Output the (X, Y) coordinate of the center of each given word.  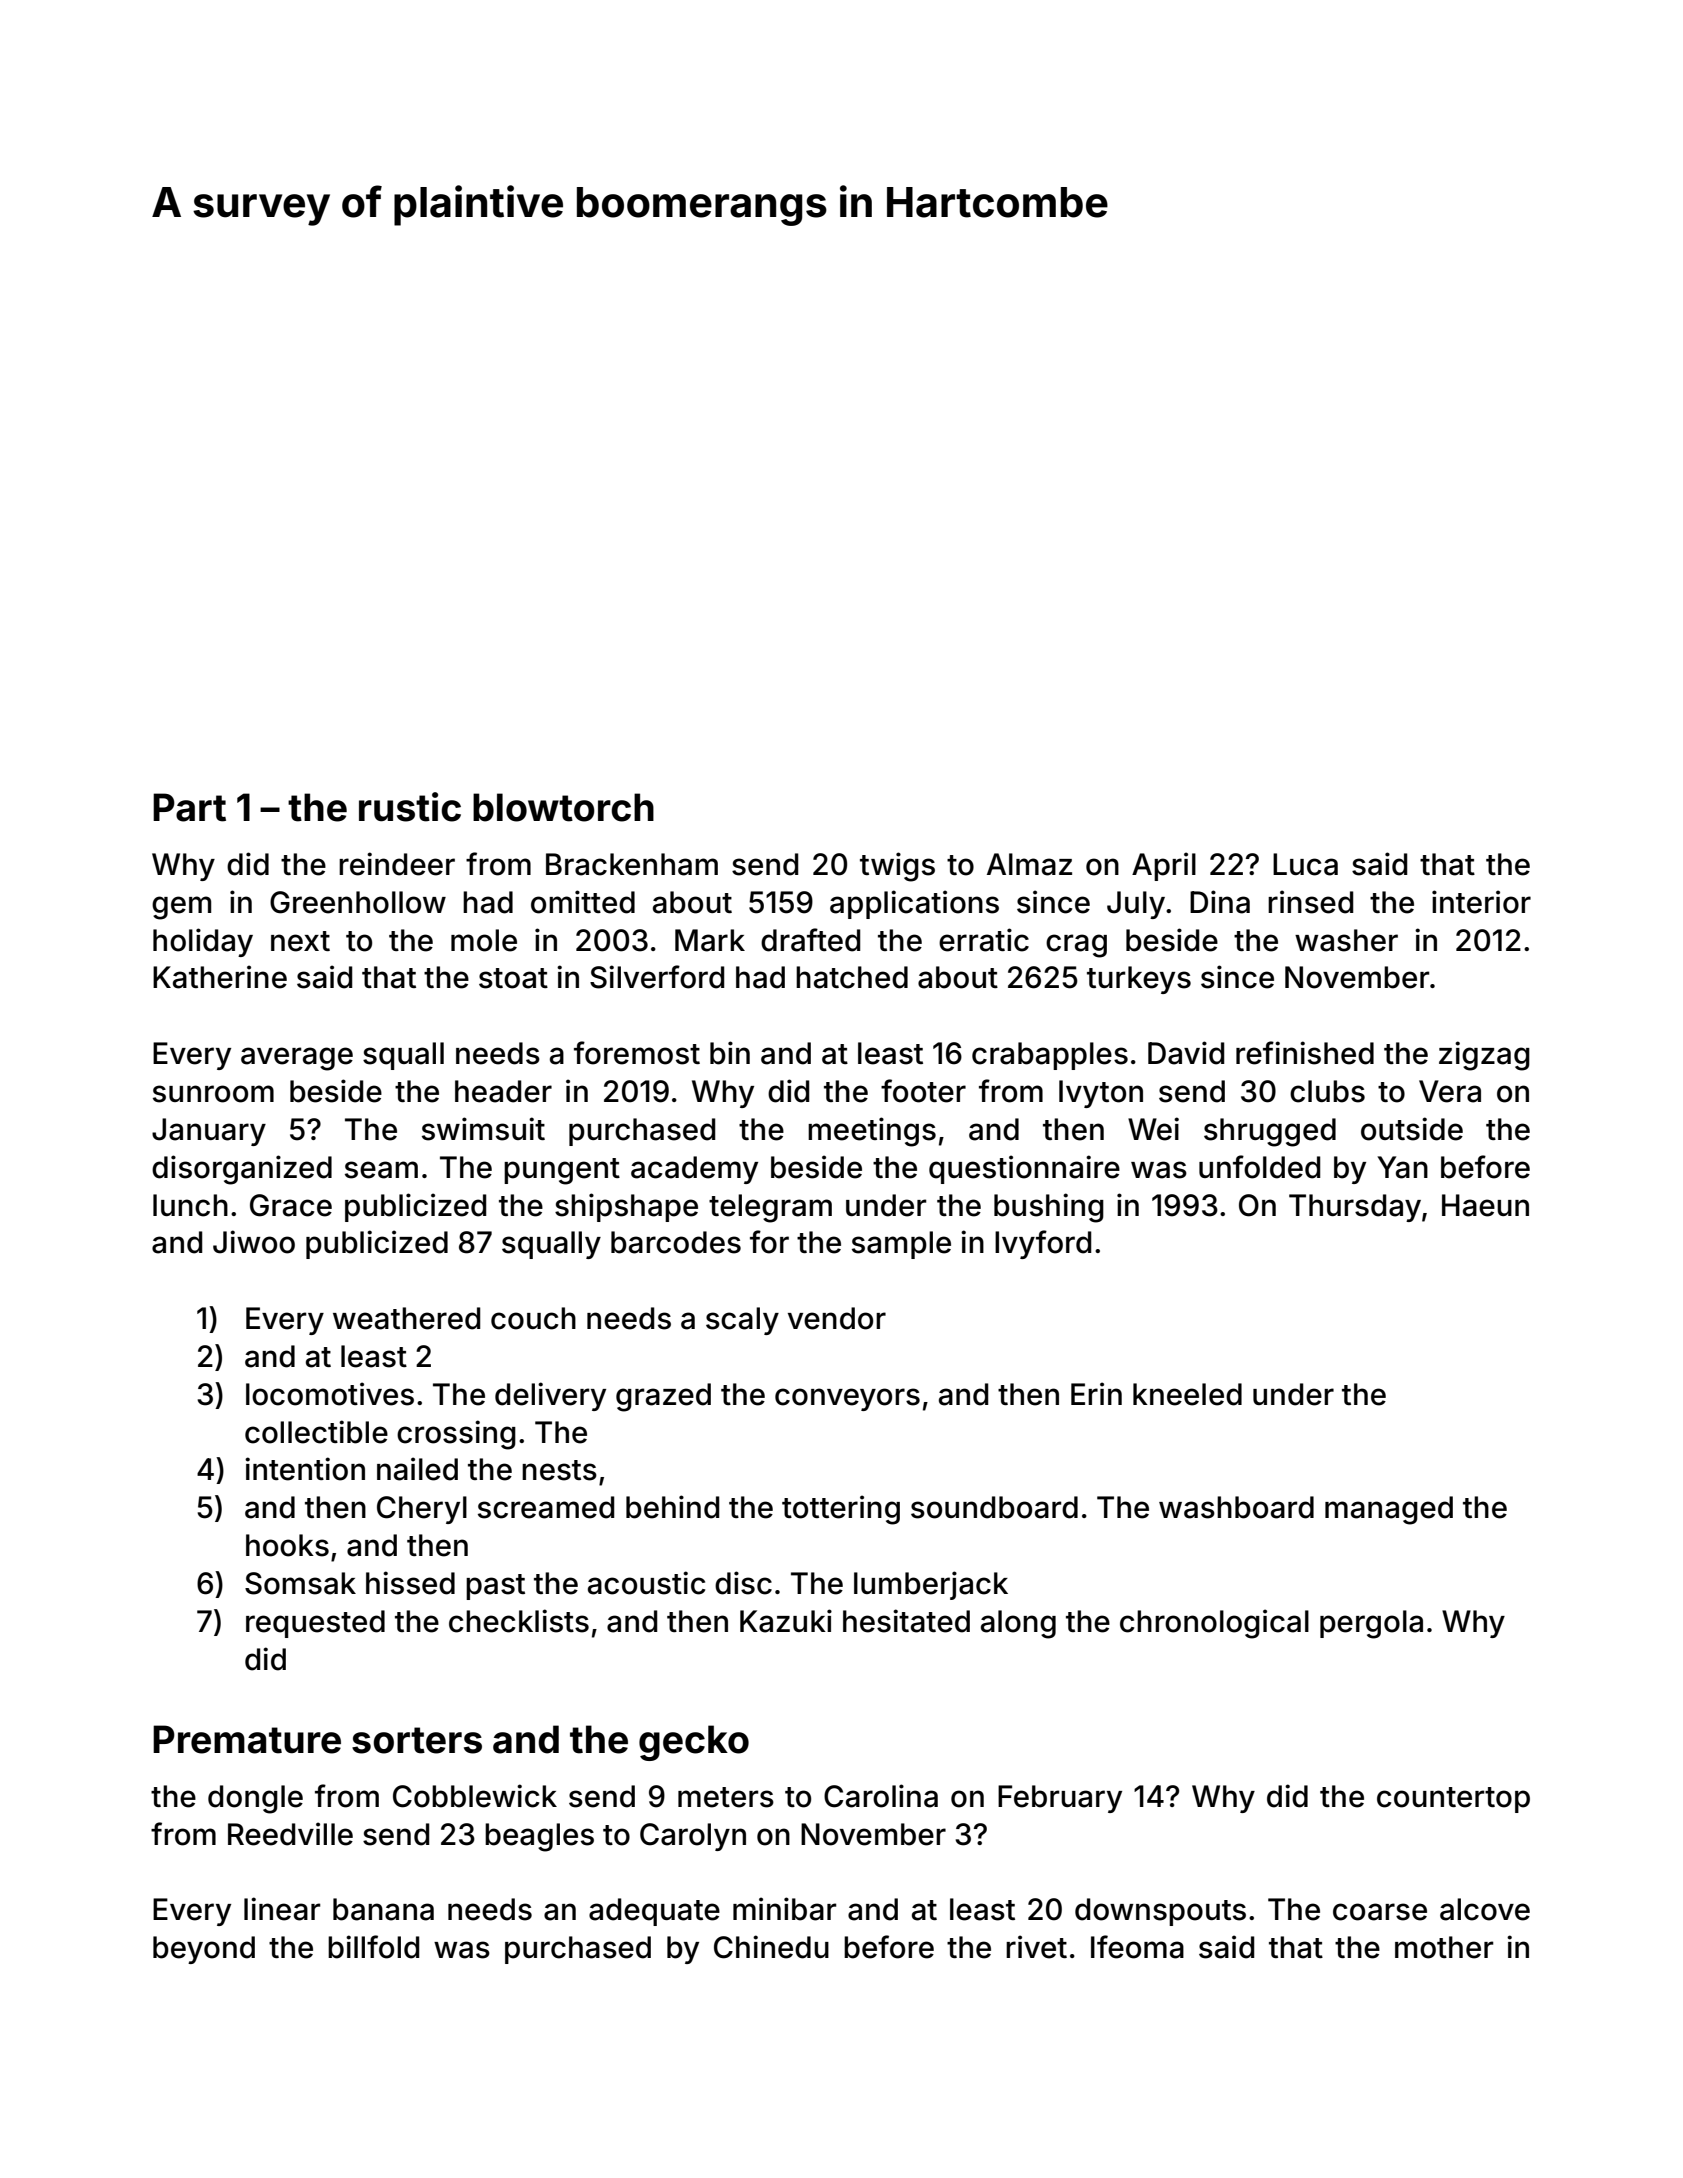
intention (305, 1469)
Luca (1305, 864)
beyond (204, 1950)
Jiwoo (254, 1242)
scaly (742, 1321)
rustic (410, 807)
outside (1412, 1129)
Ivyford (1043, 1244)
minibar (784, 1909)
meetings (872, 1132)
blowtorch (563, 807)
